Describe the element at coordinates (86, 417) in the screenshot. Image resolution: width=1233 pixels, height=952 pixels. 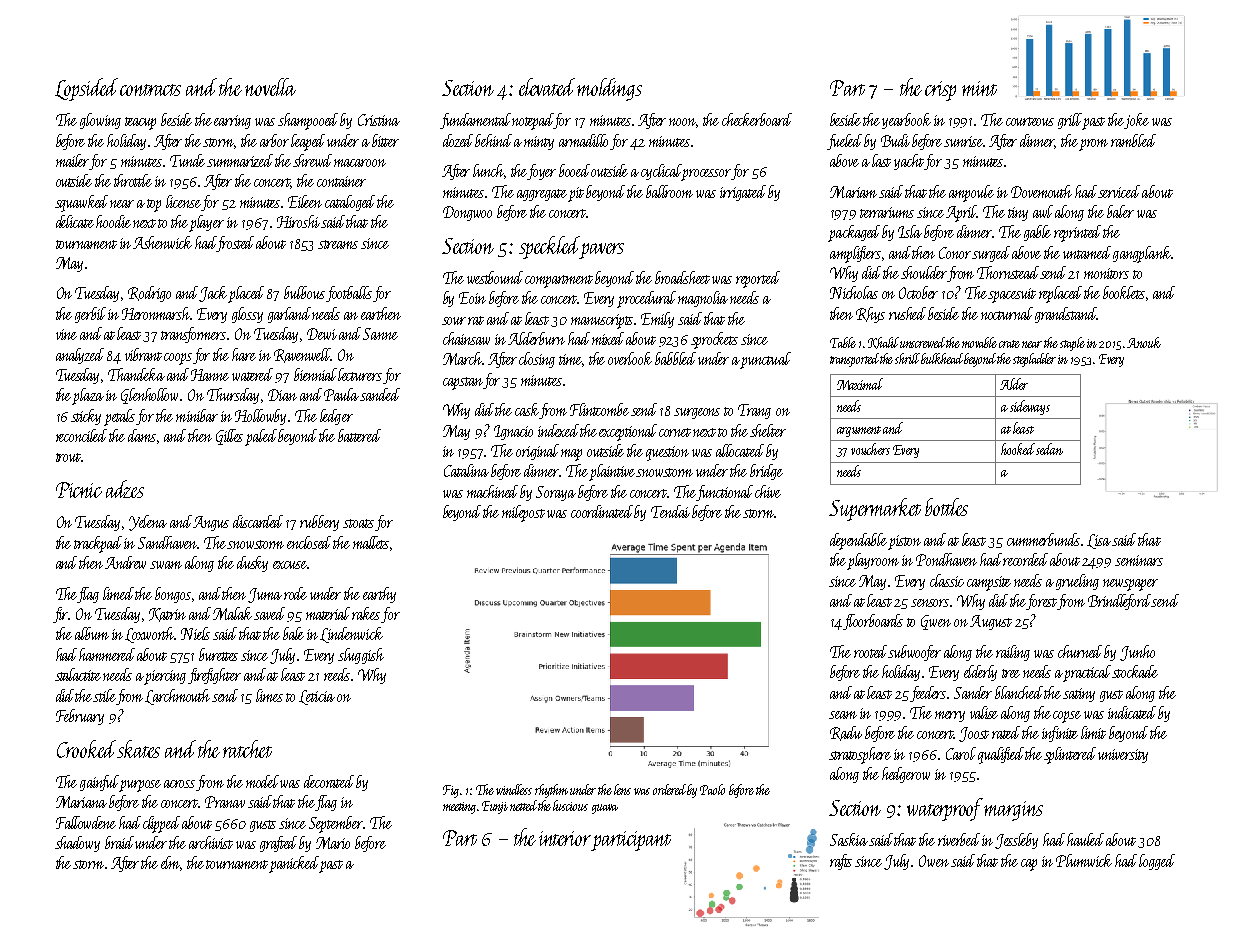
I see `sticky` at that location.
